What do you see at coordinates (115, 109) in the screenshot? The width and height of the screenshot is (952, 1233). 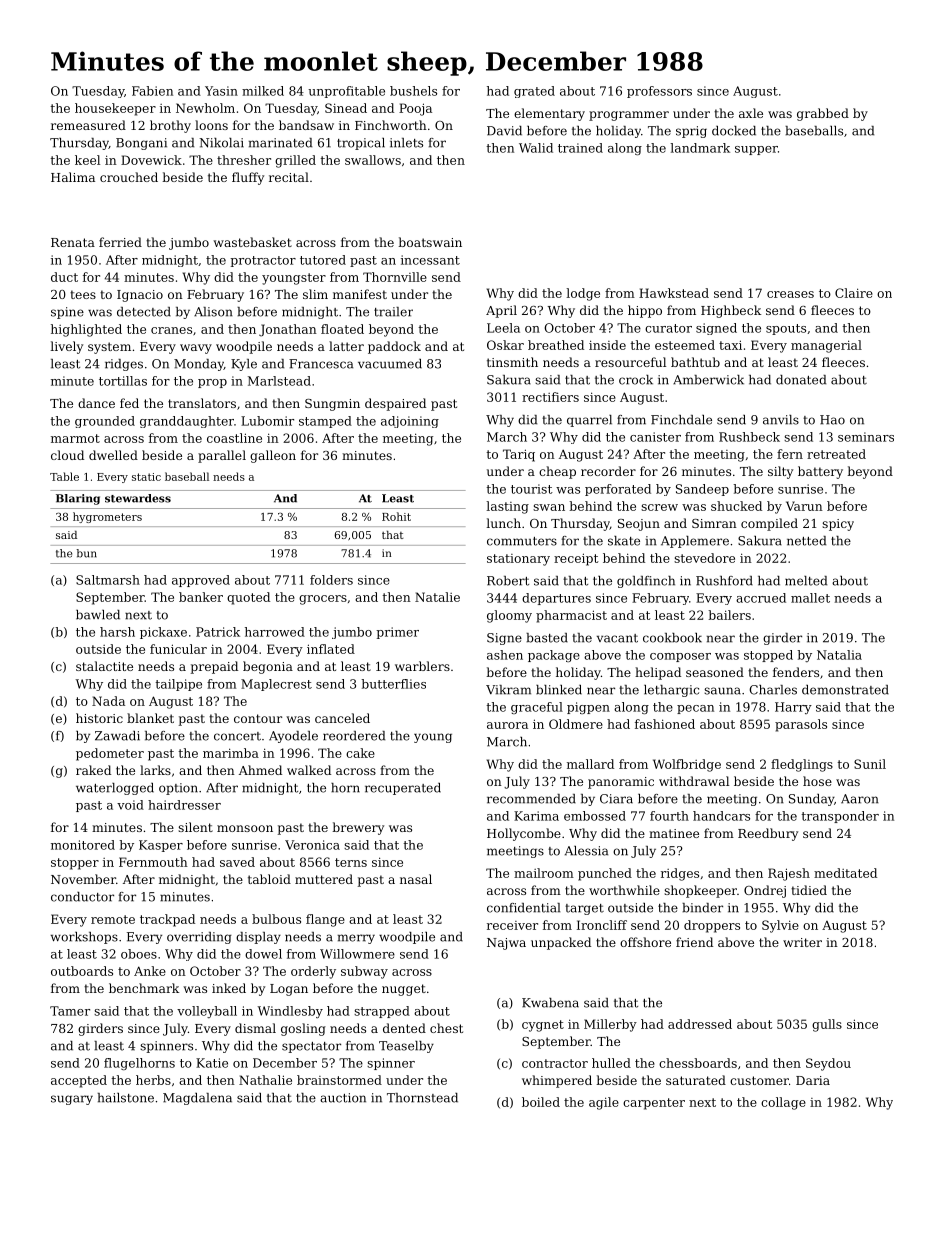 I see `housekeeper` at bounding box center [115, 109].
